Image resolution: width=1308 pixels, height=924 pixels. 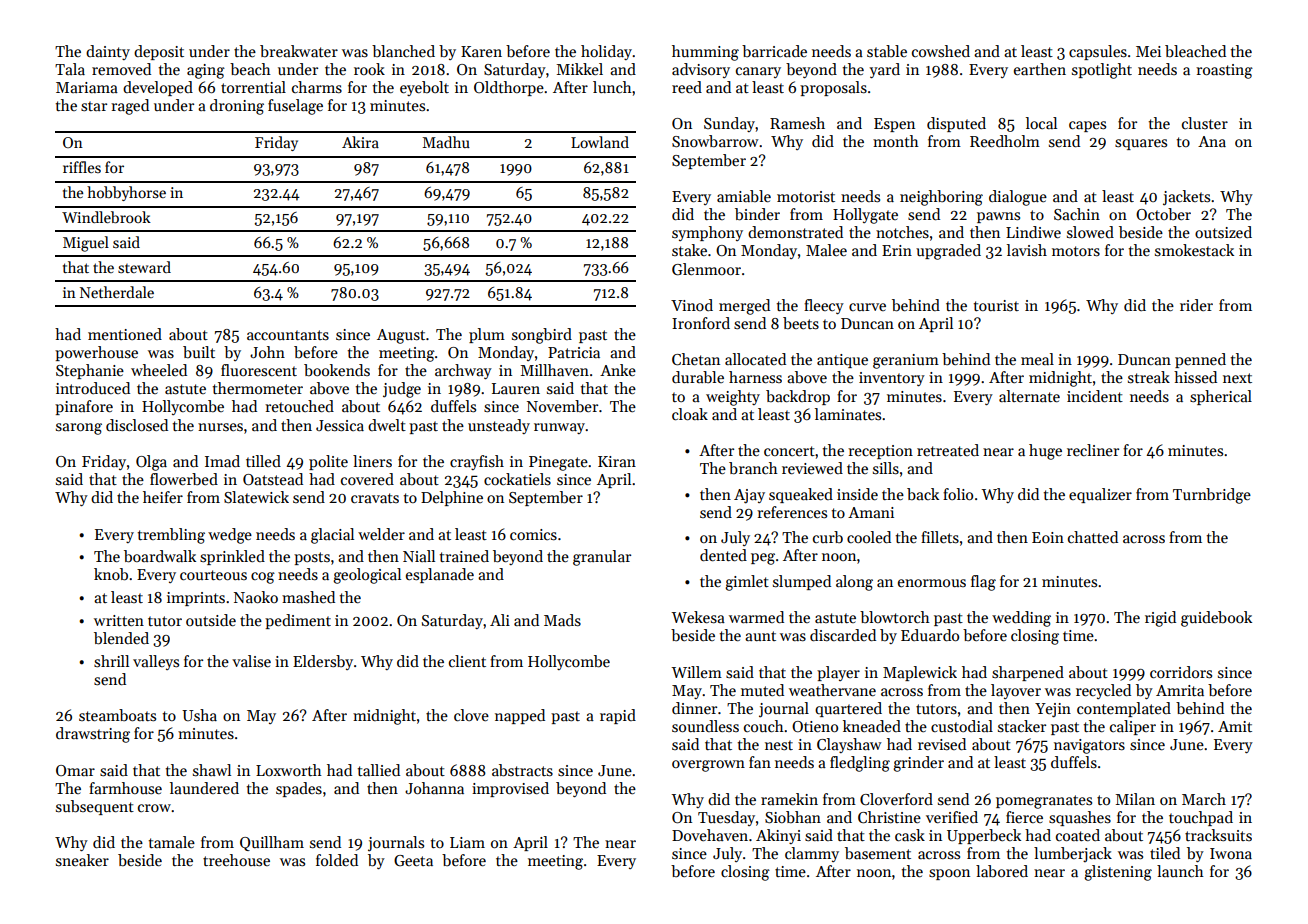 What do you see at coordinates (562, 620) in the document?
I see `Mads` at bounding box center [562, 620].
